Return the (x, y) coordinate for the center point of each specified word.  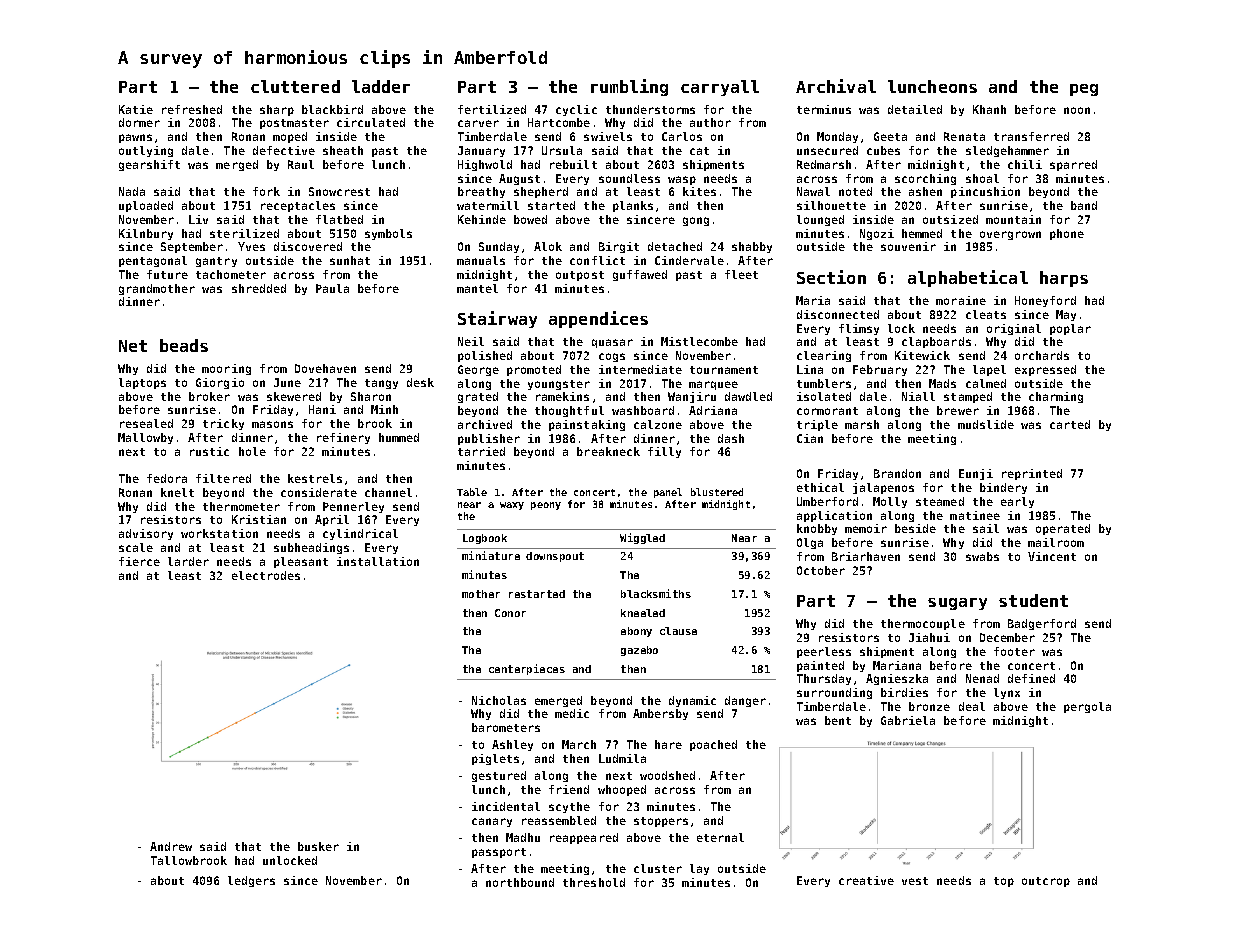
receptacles (298, 206)
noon (1077, 110)
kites (699, 191)
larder (188, 561)
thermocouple (923, 624)
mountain (1013, 219)
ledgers (251, 881)
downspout (555, 557)
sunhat (350, 260)
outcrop (1046, 882)
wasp (682, 180)
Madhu (523, 837)
